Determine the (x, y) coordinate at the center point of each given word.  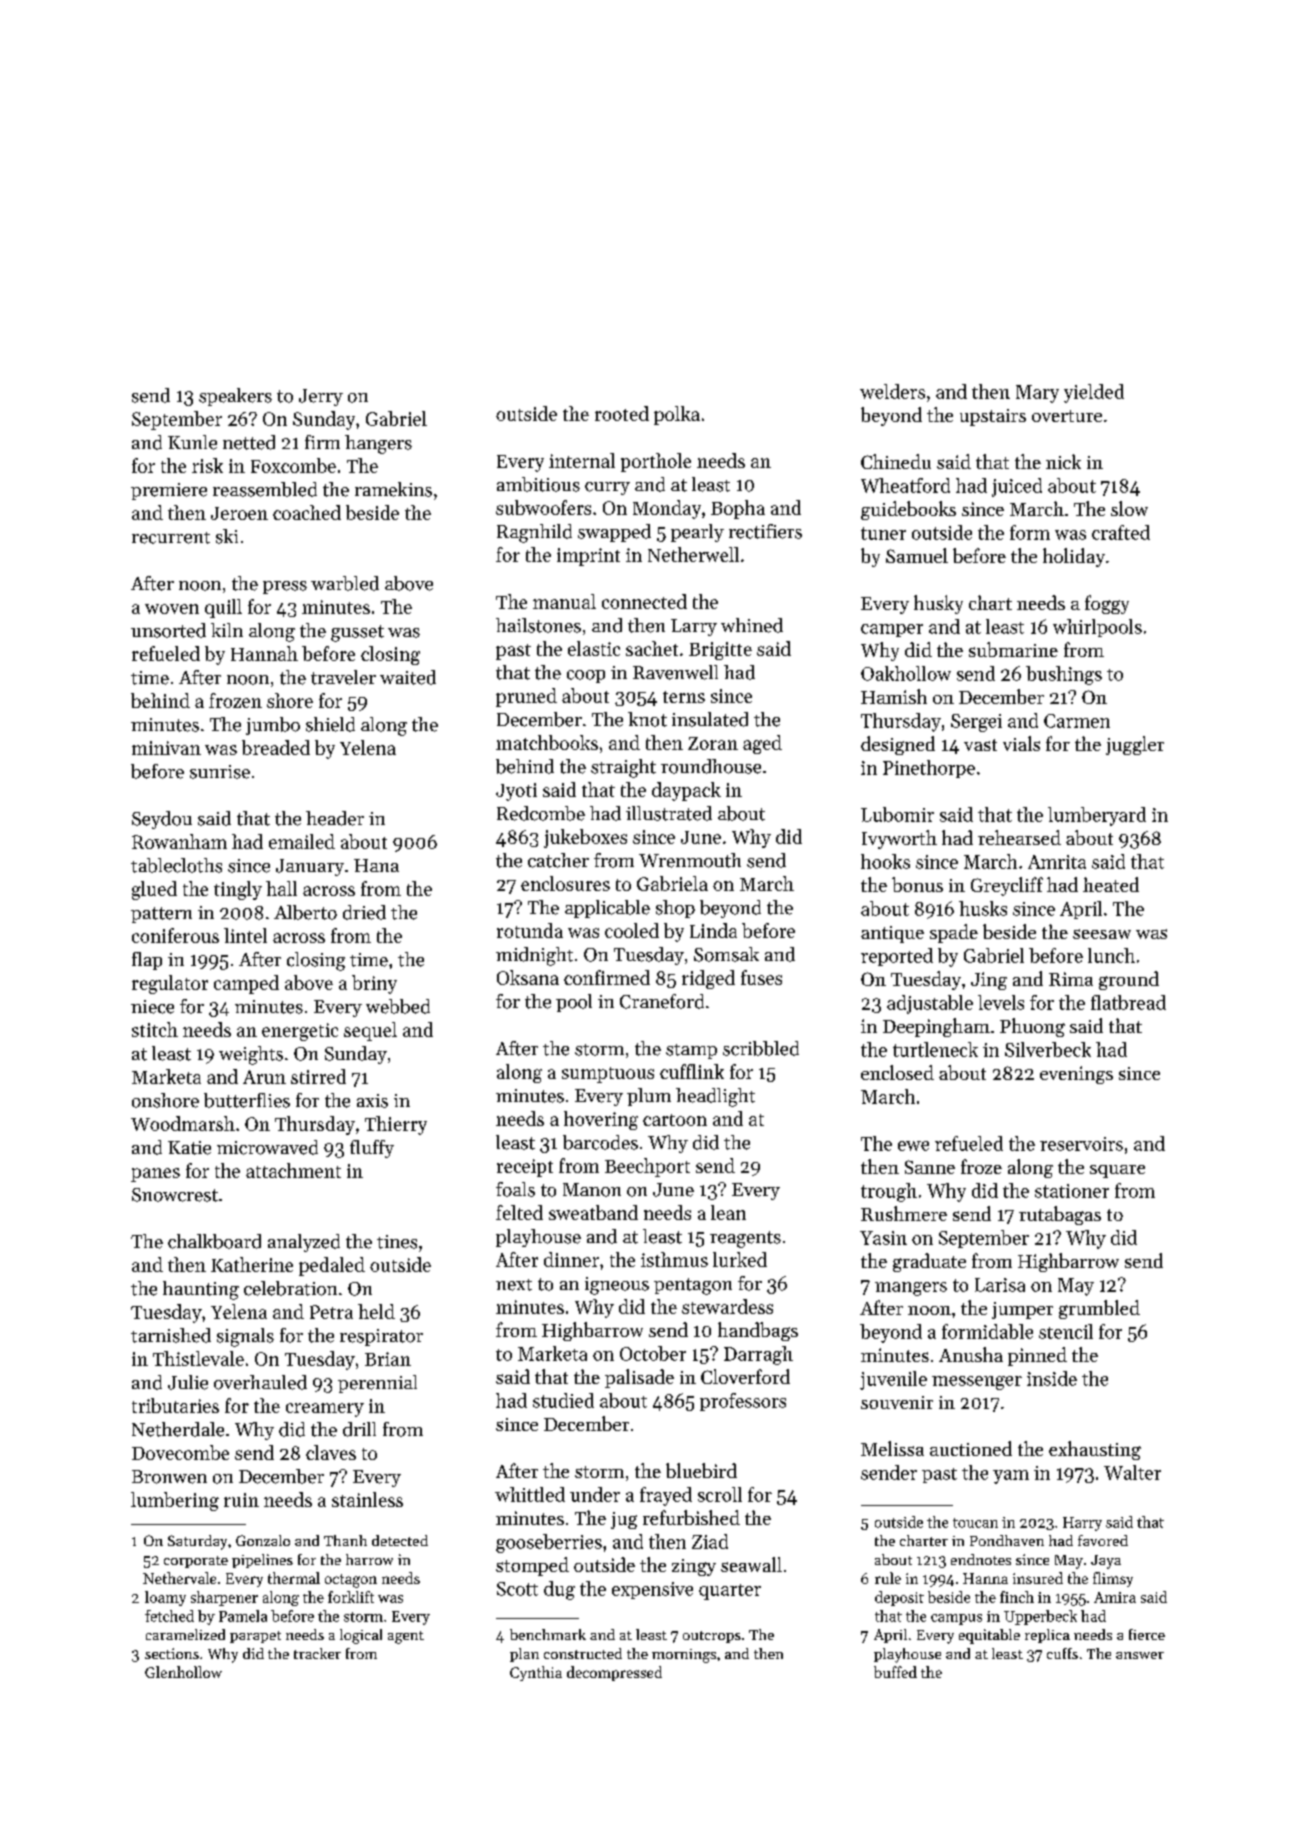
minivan (166, 748)
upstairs (993, 417)
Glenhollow (183, 1672)
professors (743, 1402)
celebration (290, 1288)
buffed (895, 1672)
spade (954, 933)
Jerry (321, 397)
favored (1103, 1540)
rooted (622, 413)
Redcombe (541, 813)
